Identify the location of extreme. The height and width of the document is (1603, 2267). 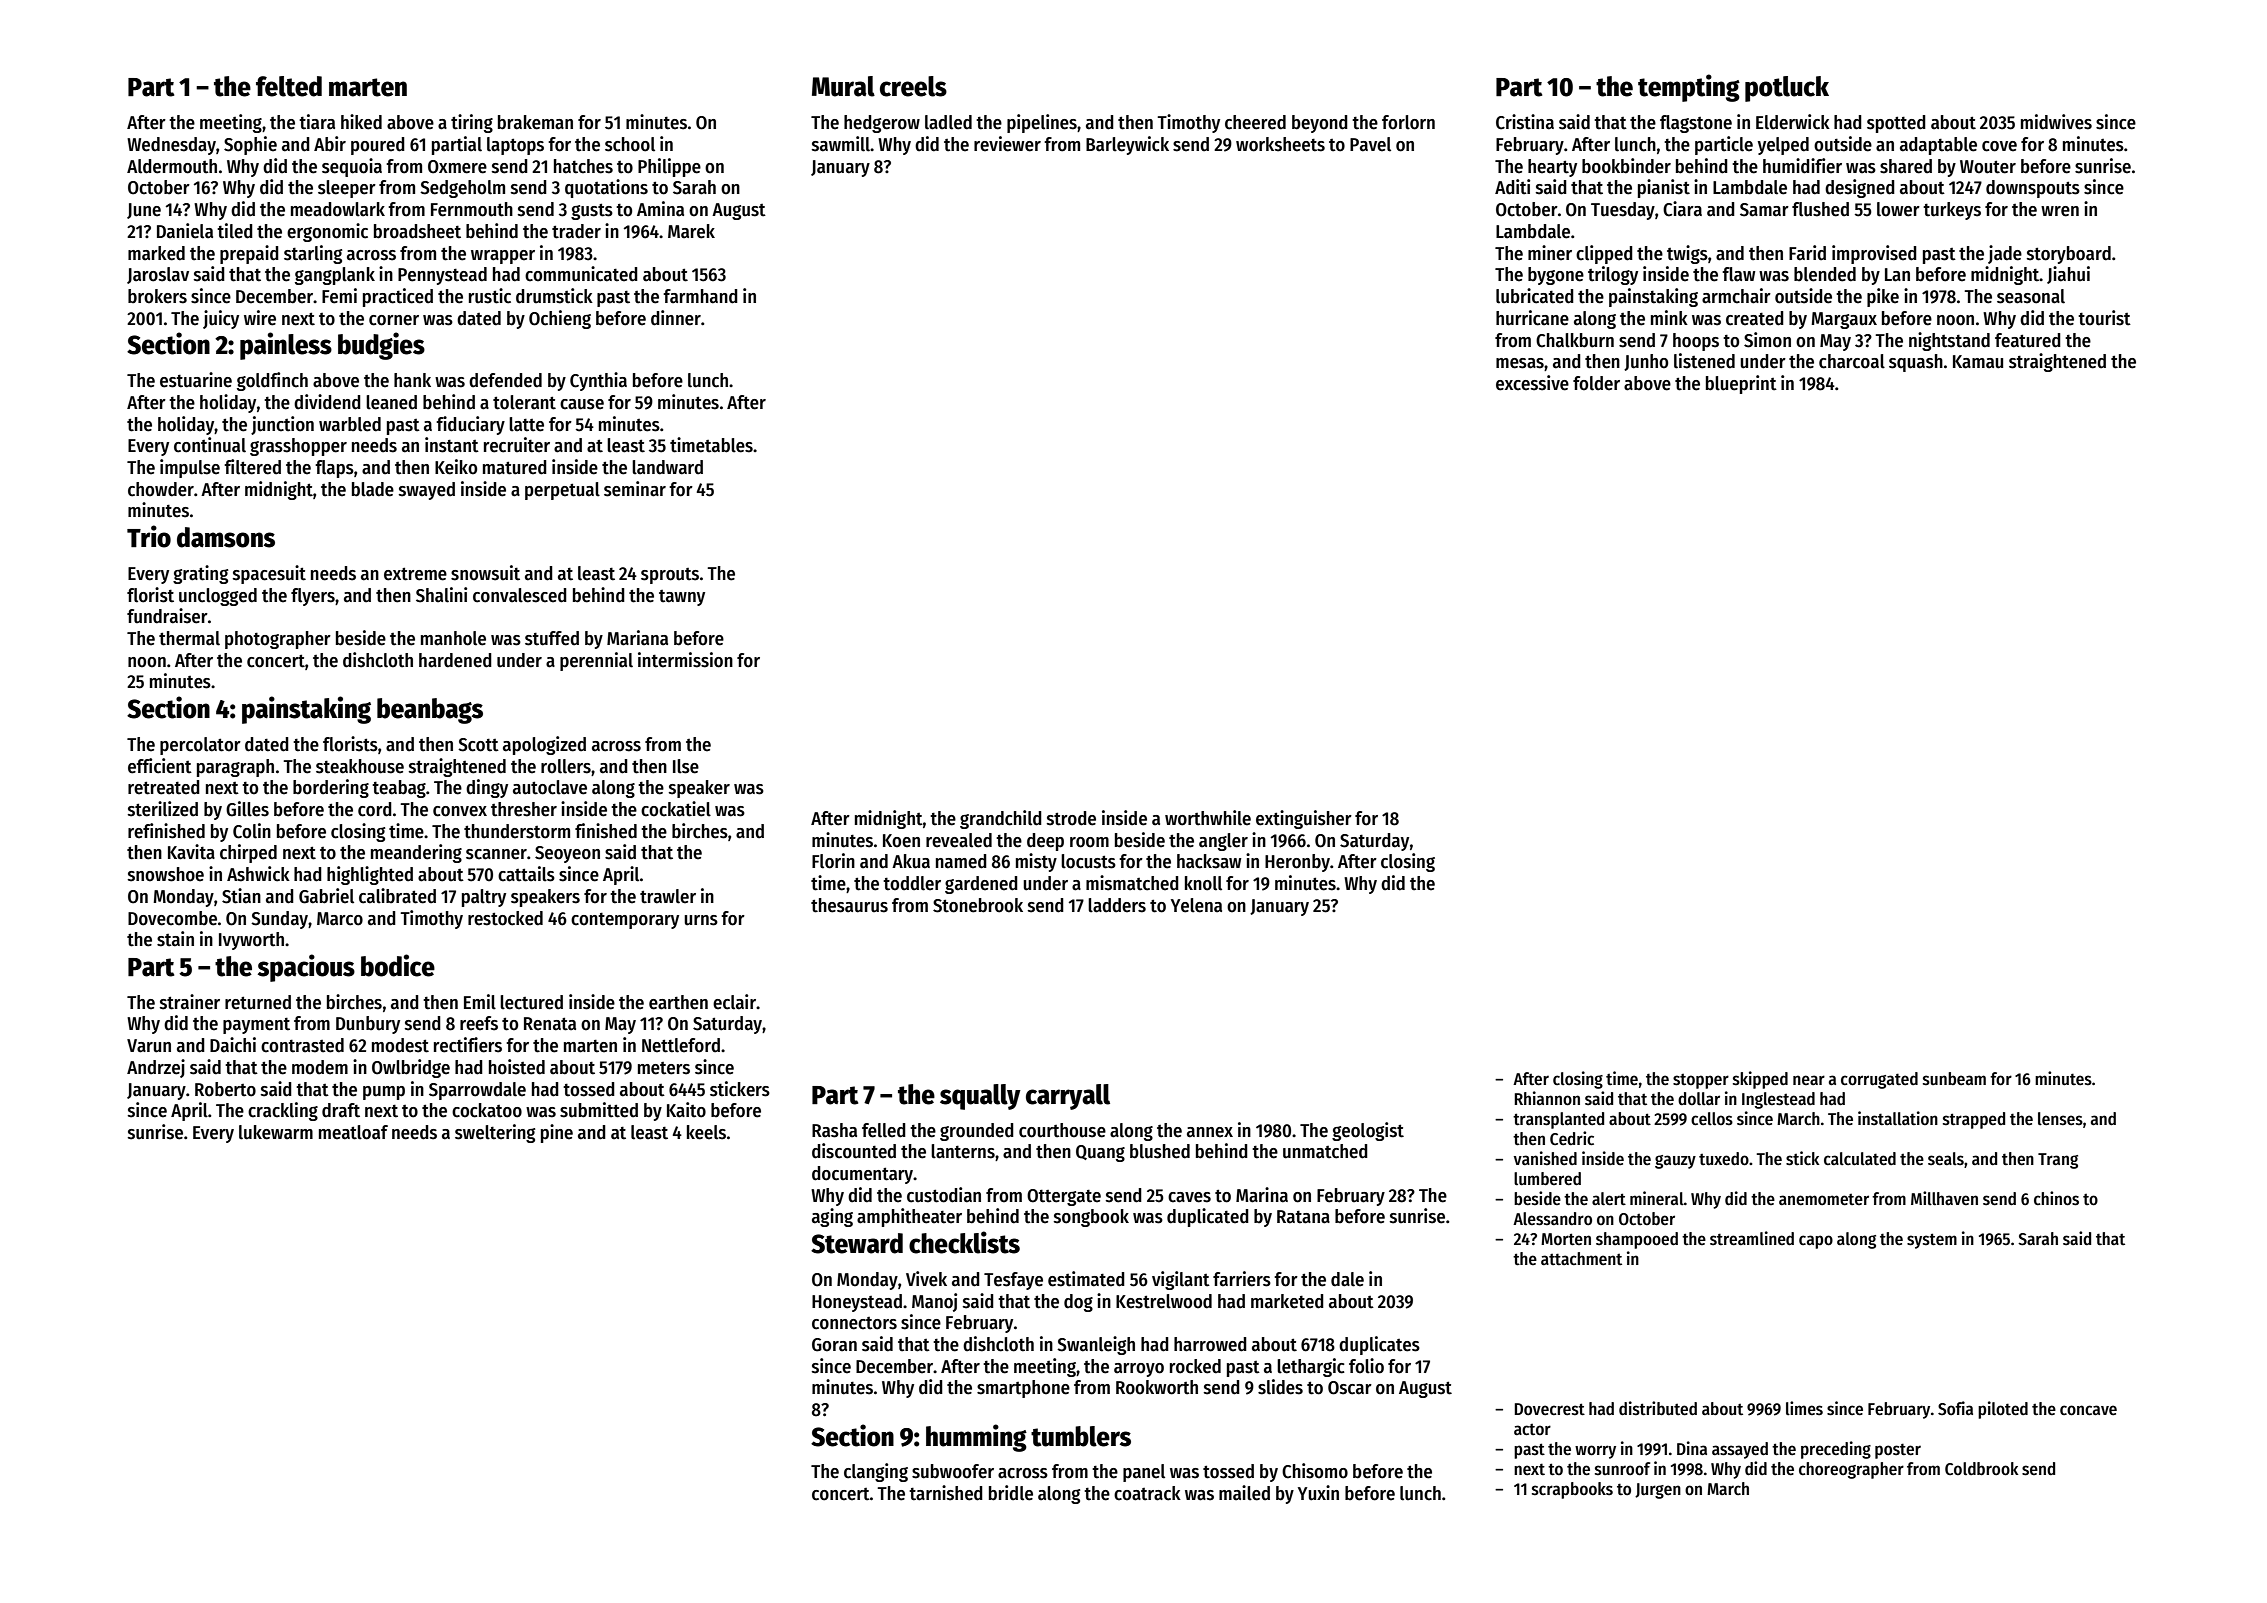
(415, 574).
